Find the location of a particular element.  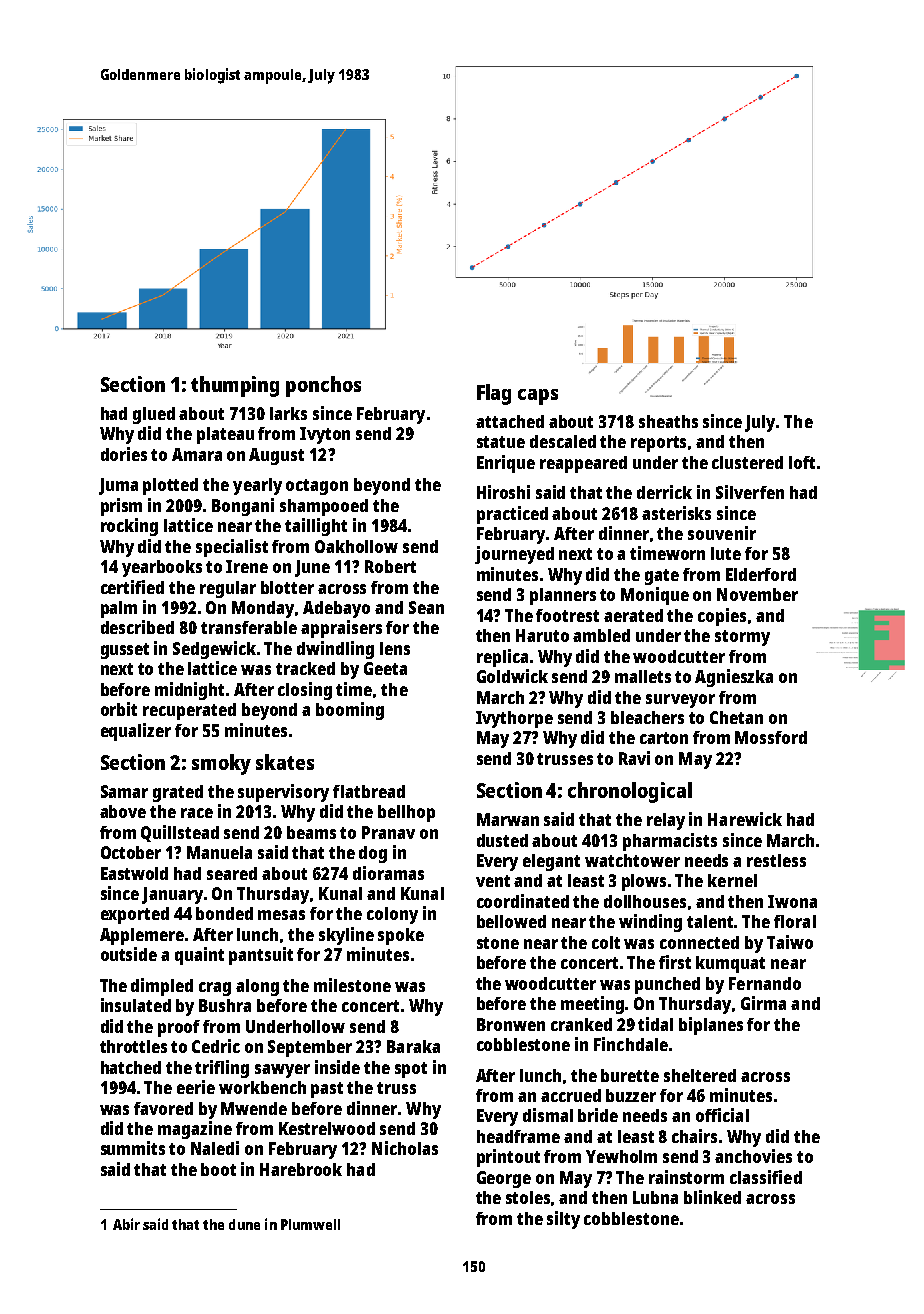

Sean is located at coordinates (426, 607).
